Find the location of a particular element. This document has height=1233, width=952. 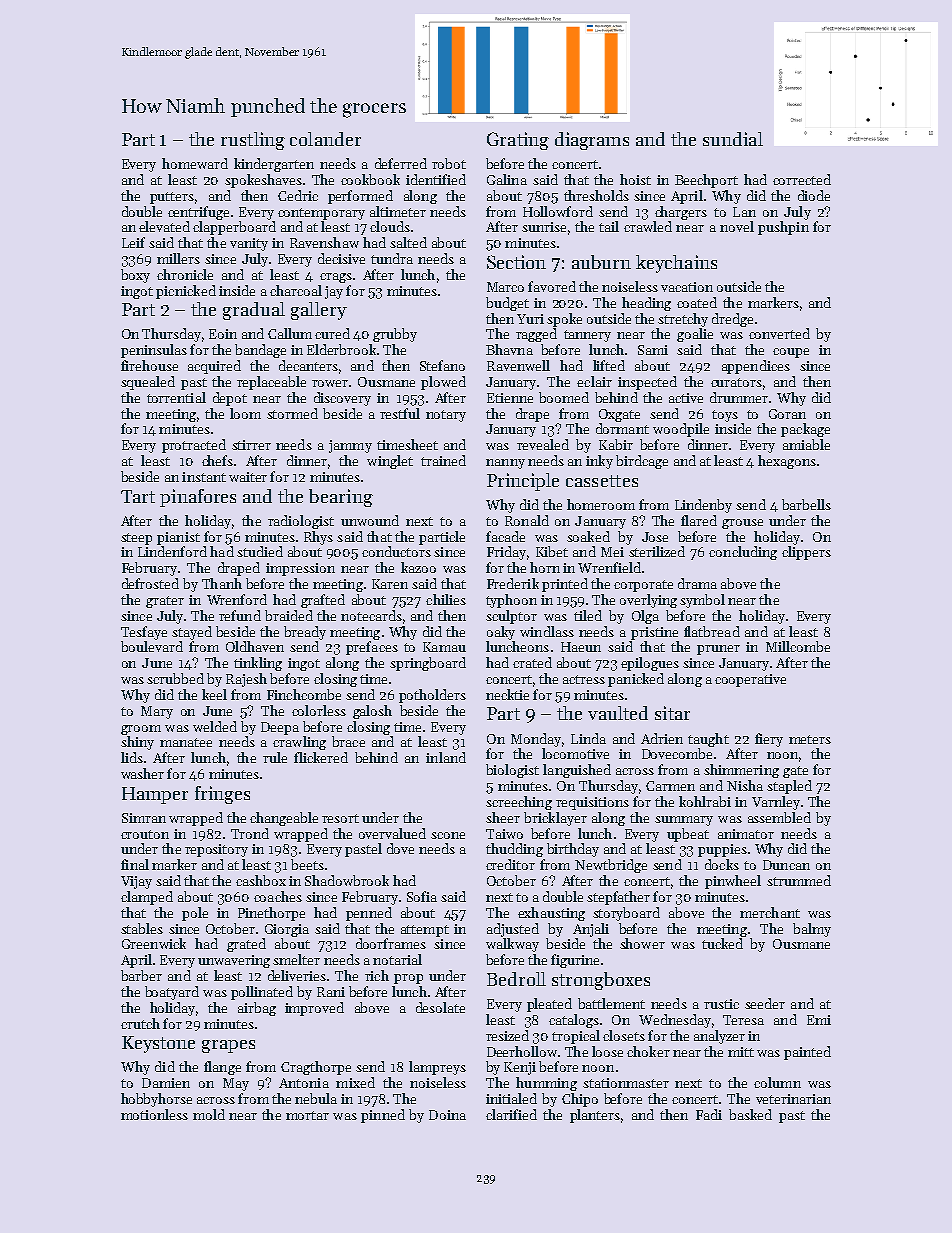

corrected is located at coordinates (802, 179).
